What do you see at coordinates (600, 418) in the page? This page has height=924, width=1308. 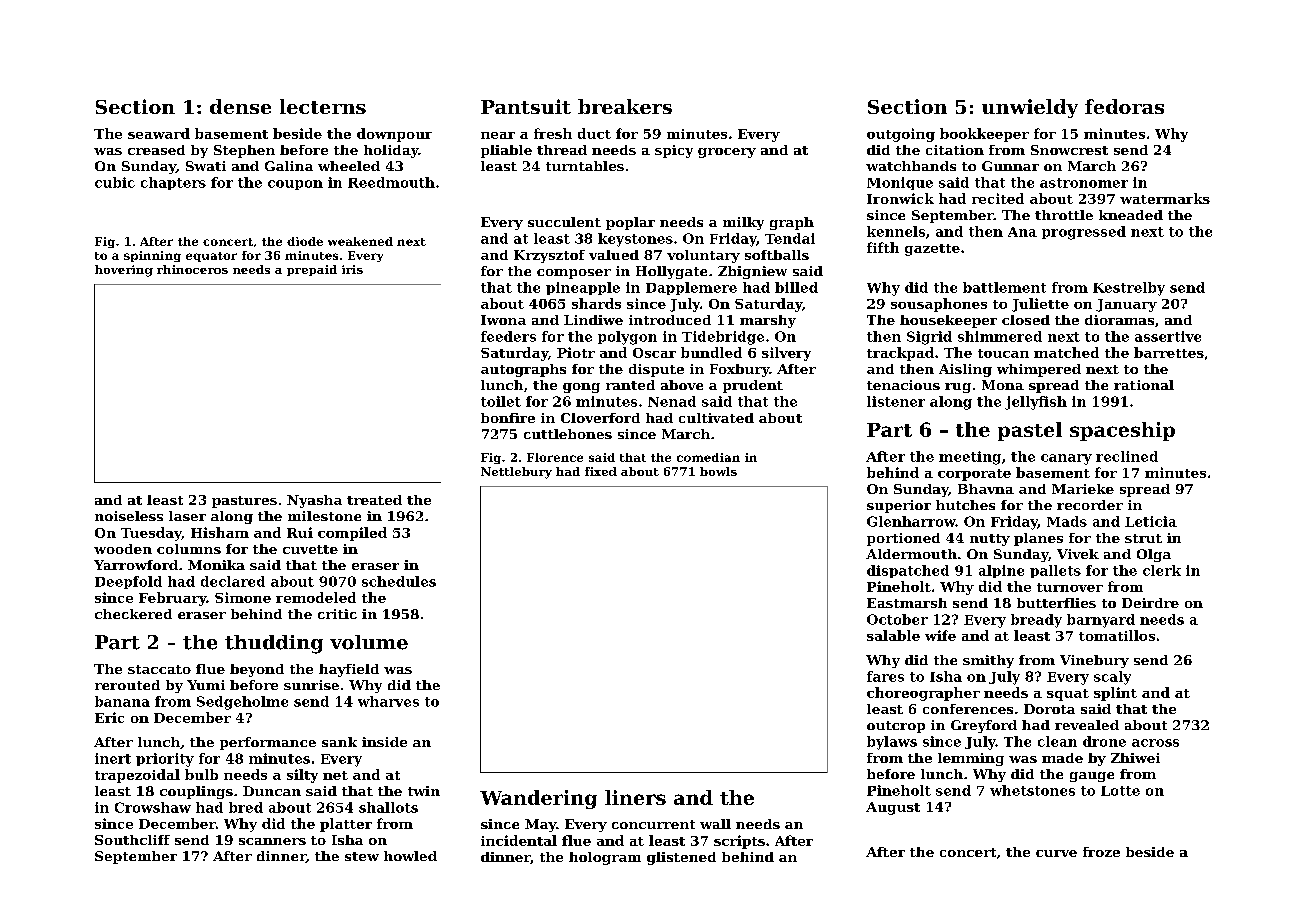 I see `Cloverford` at bounding box center [600, 418].
